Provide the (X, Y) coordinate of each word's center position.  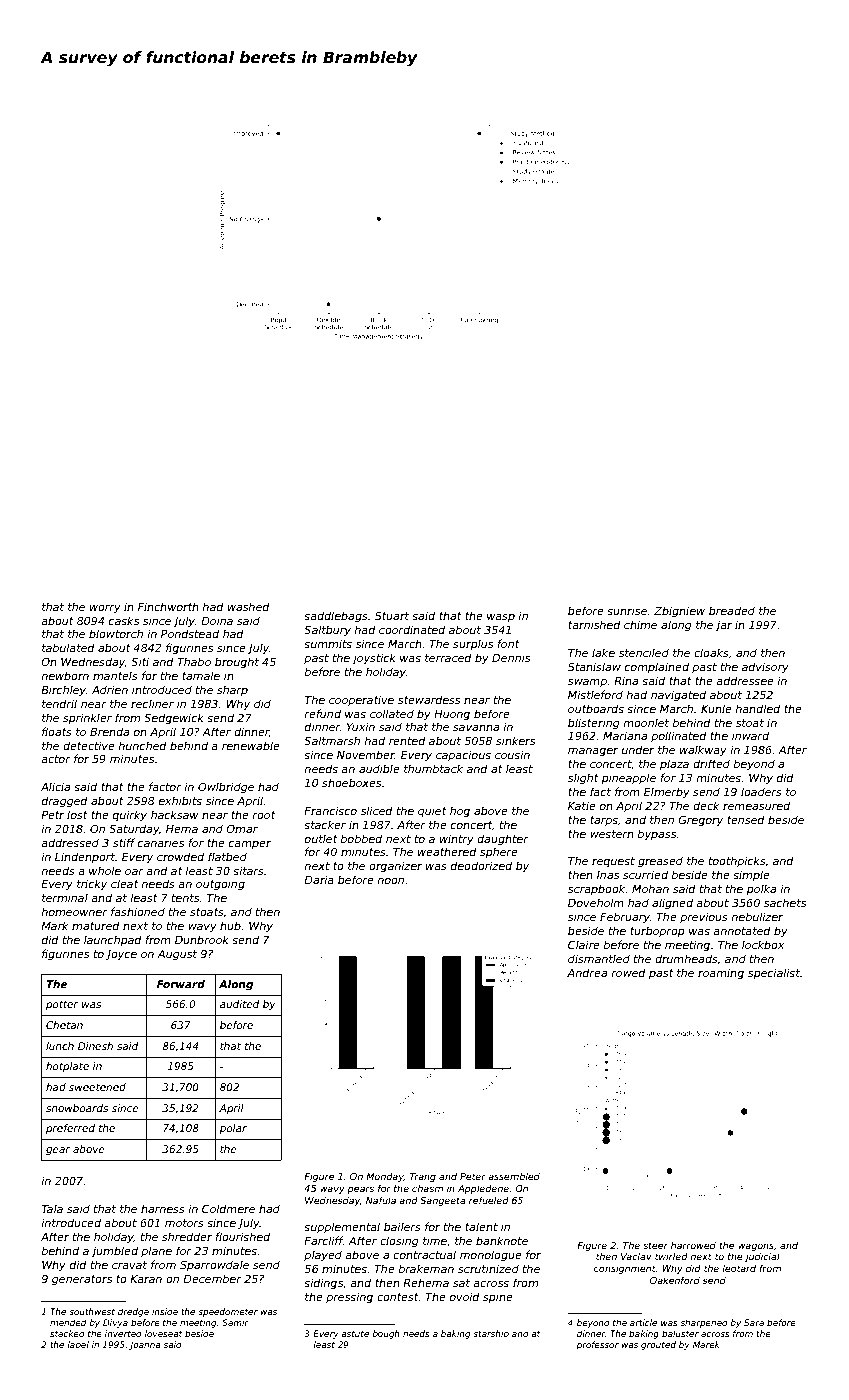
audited (240, 1004)
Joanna (145, 1345)
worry (105, 609)
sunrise (627, 610)
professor (597, 1345)
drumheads (686, 958)
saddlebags (336, 616)
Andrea (587, 972)
